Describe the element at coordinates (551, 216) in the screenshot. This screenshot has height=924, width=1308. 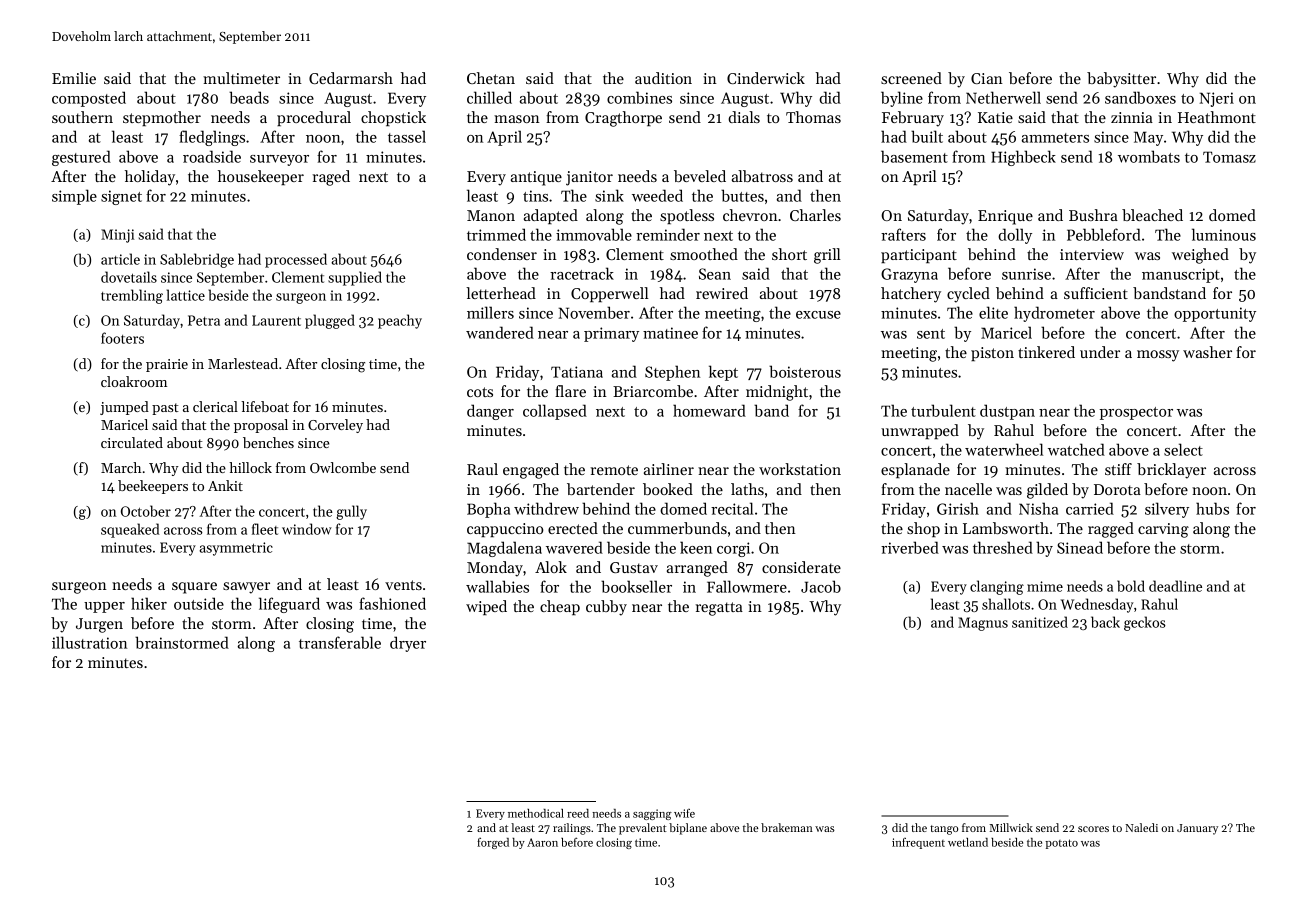
I see `adapted` at that location.
